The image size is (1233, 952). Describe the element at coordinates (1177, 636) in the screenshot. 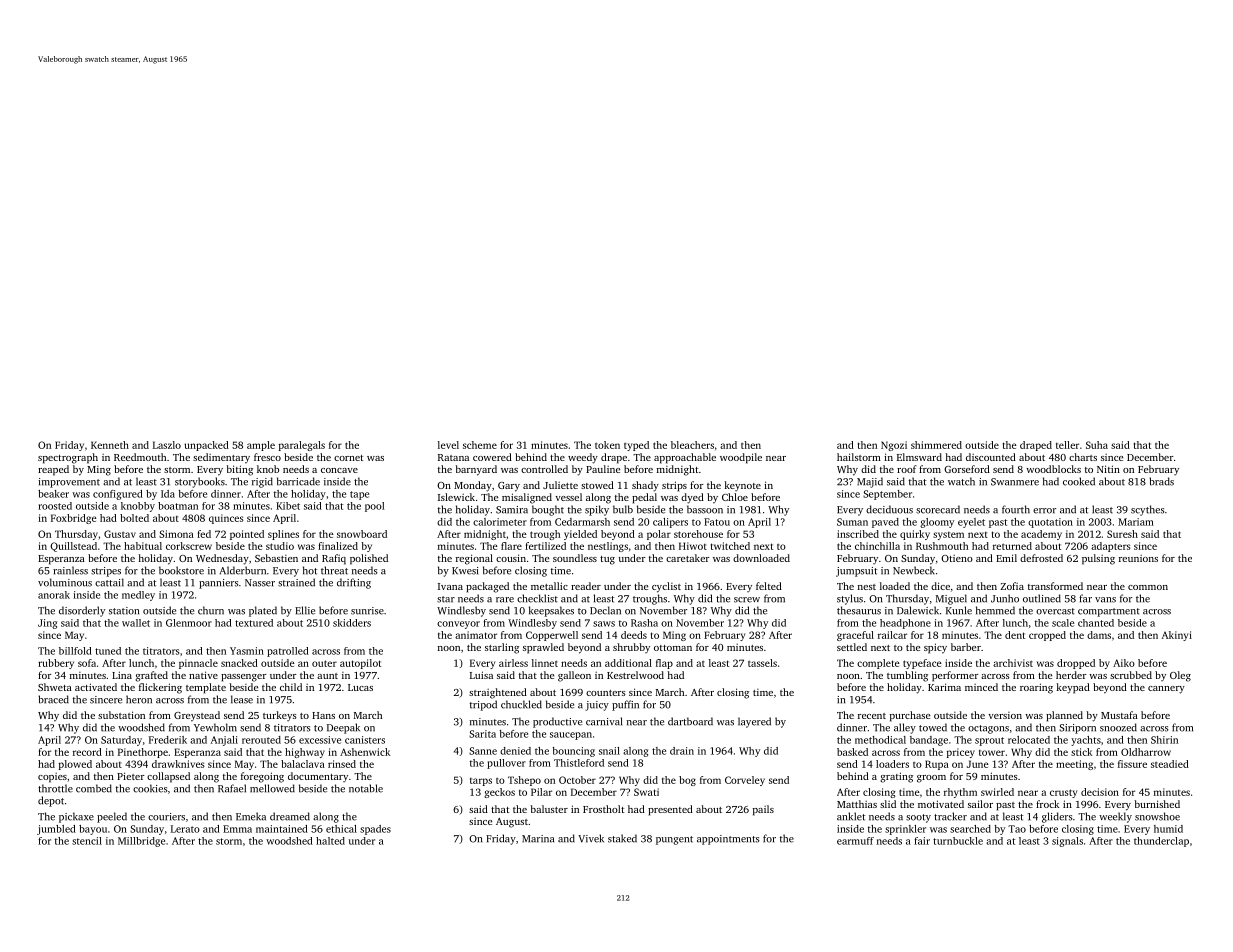

I see `Akinyi` at that location.
